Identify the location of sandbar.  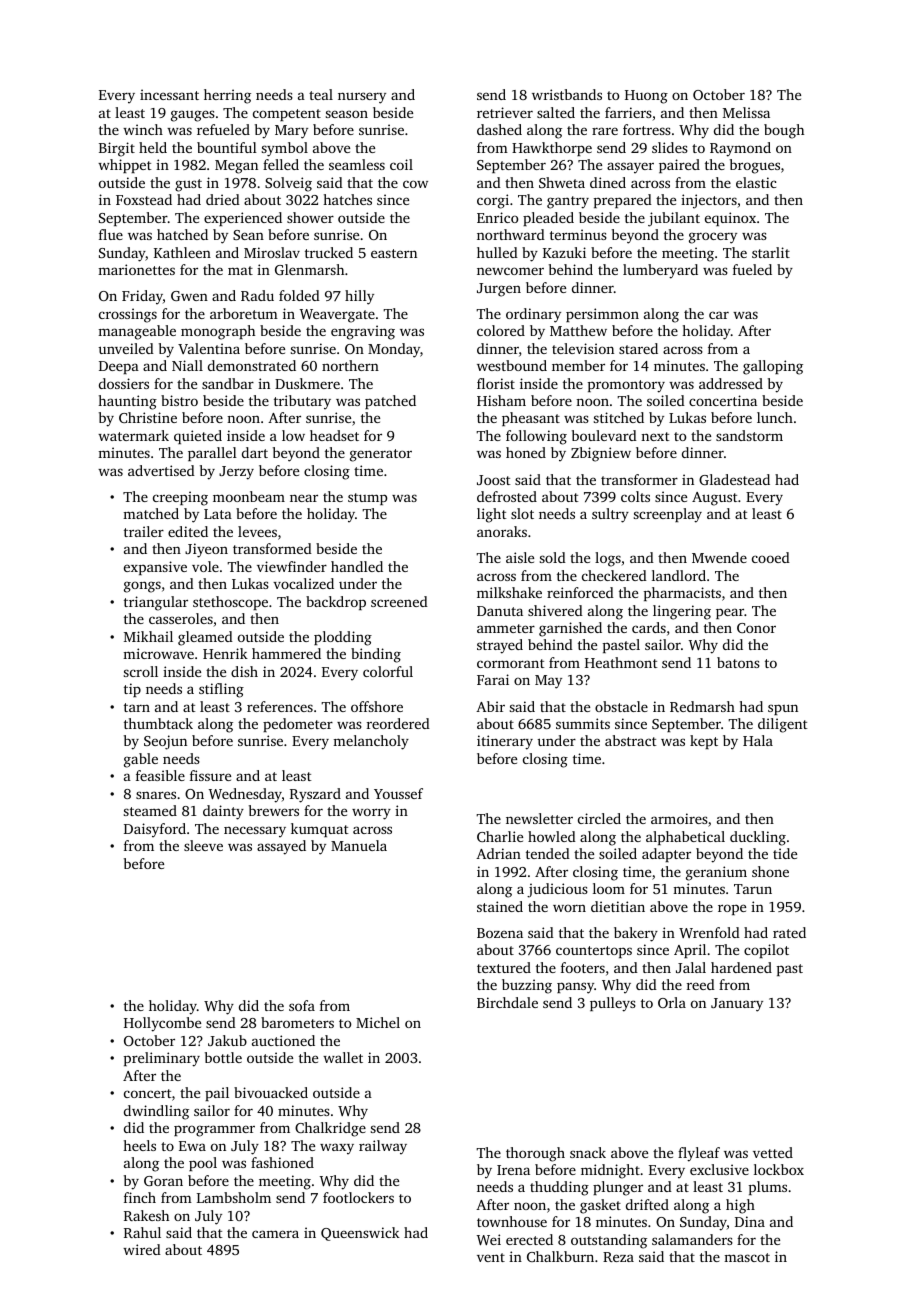
(228, 383).
